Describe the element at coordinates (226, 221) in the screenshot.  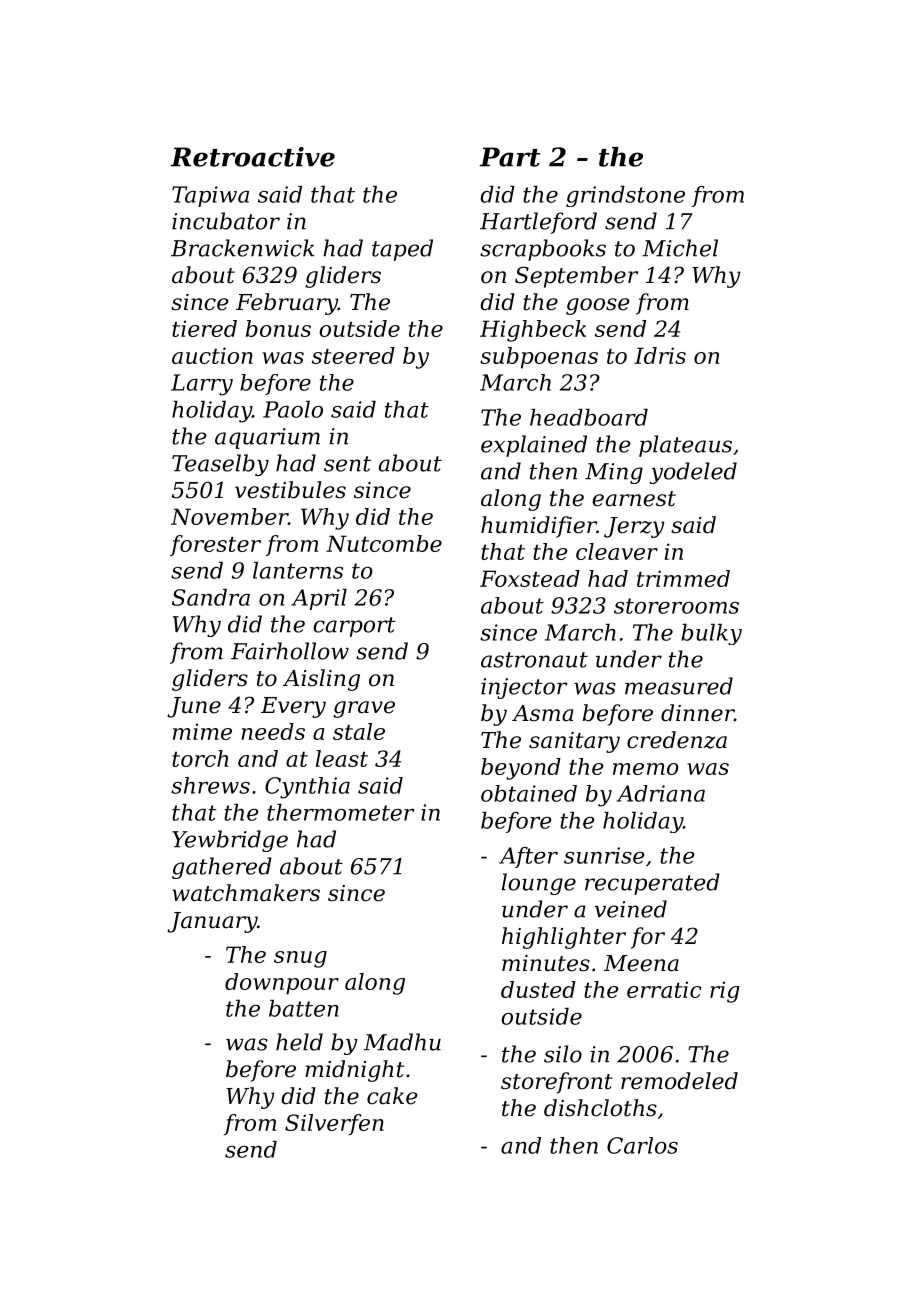
I see `incubator` at that location.
